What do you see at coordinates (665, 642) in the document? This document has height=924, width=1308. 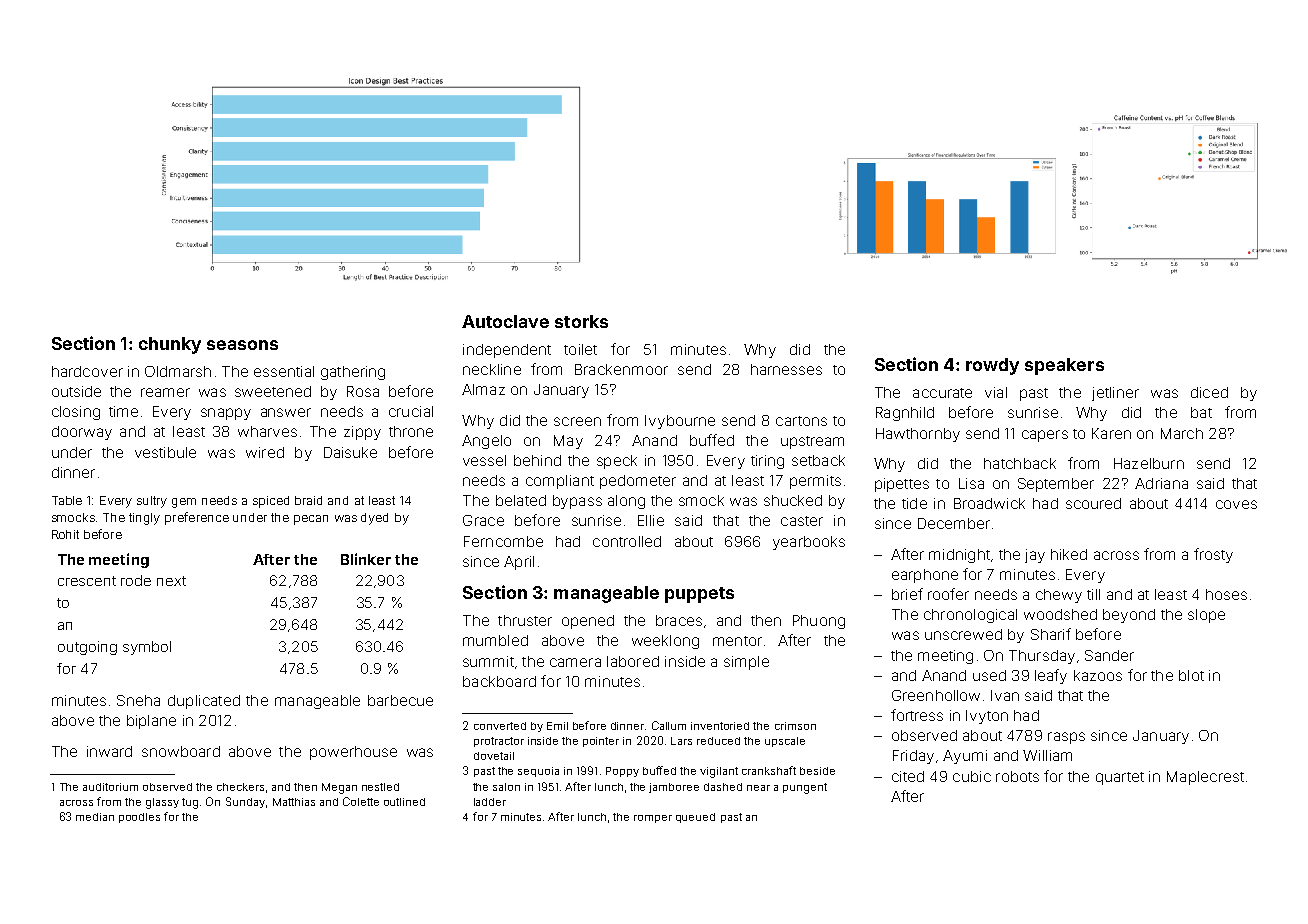 I see `weeklong` at bounding box center [665, 642].
